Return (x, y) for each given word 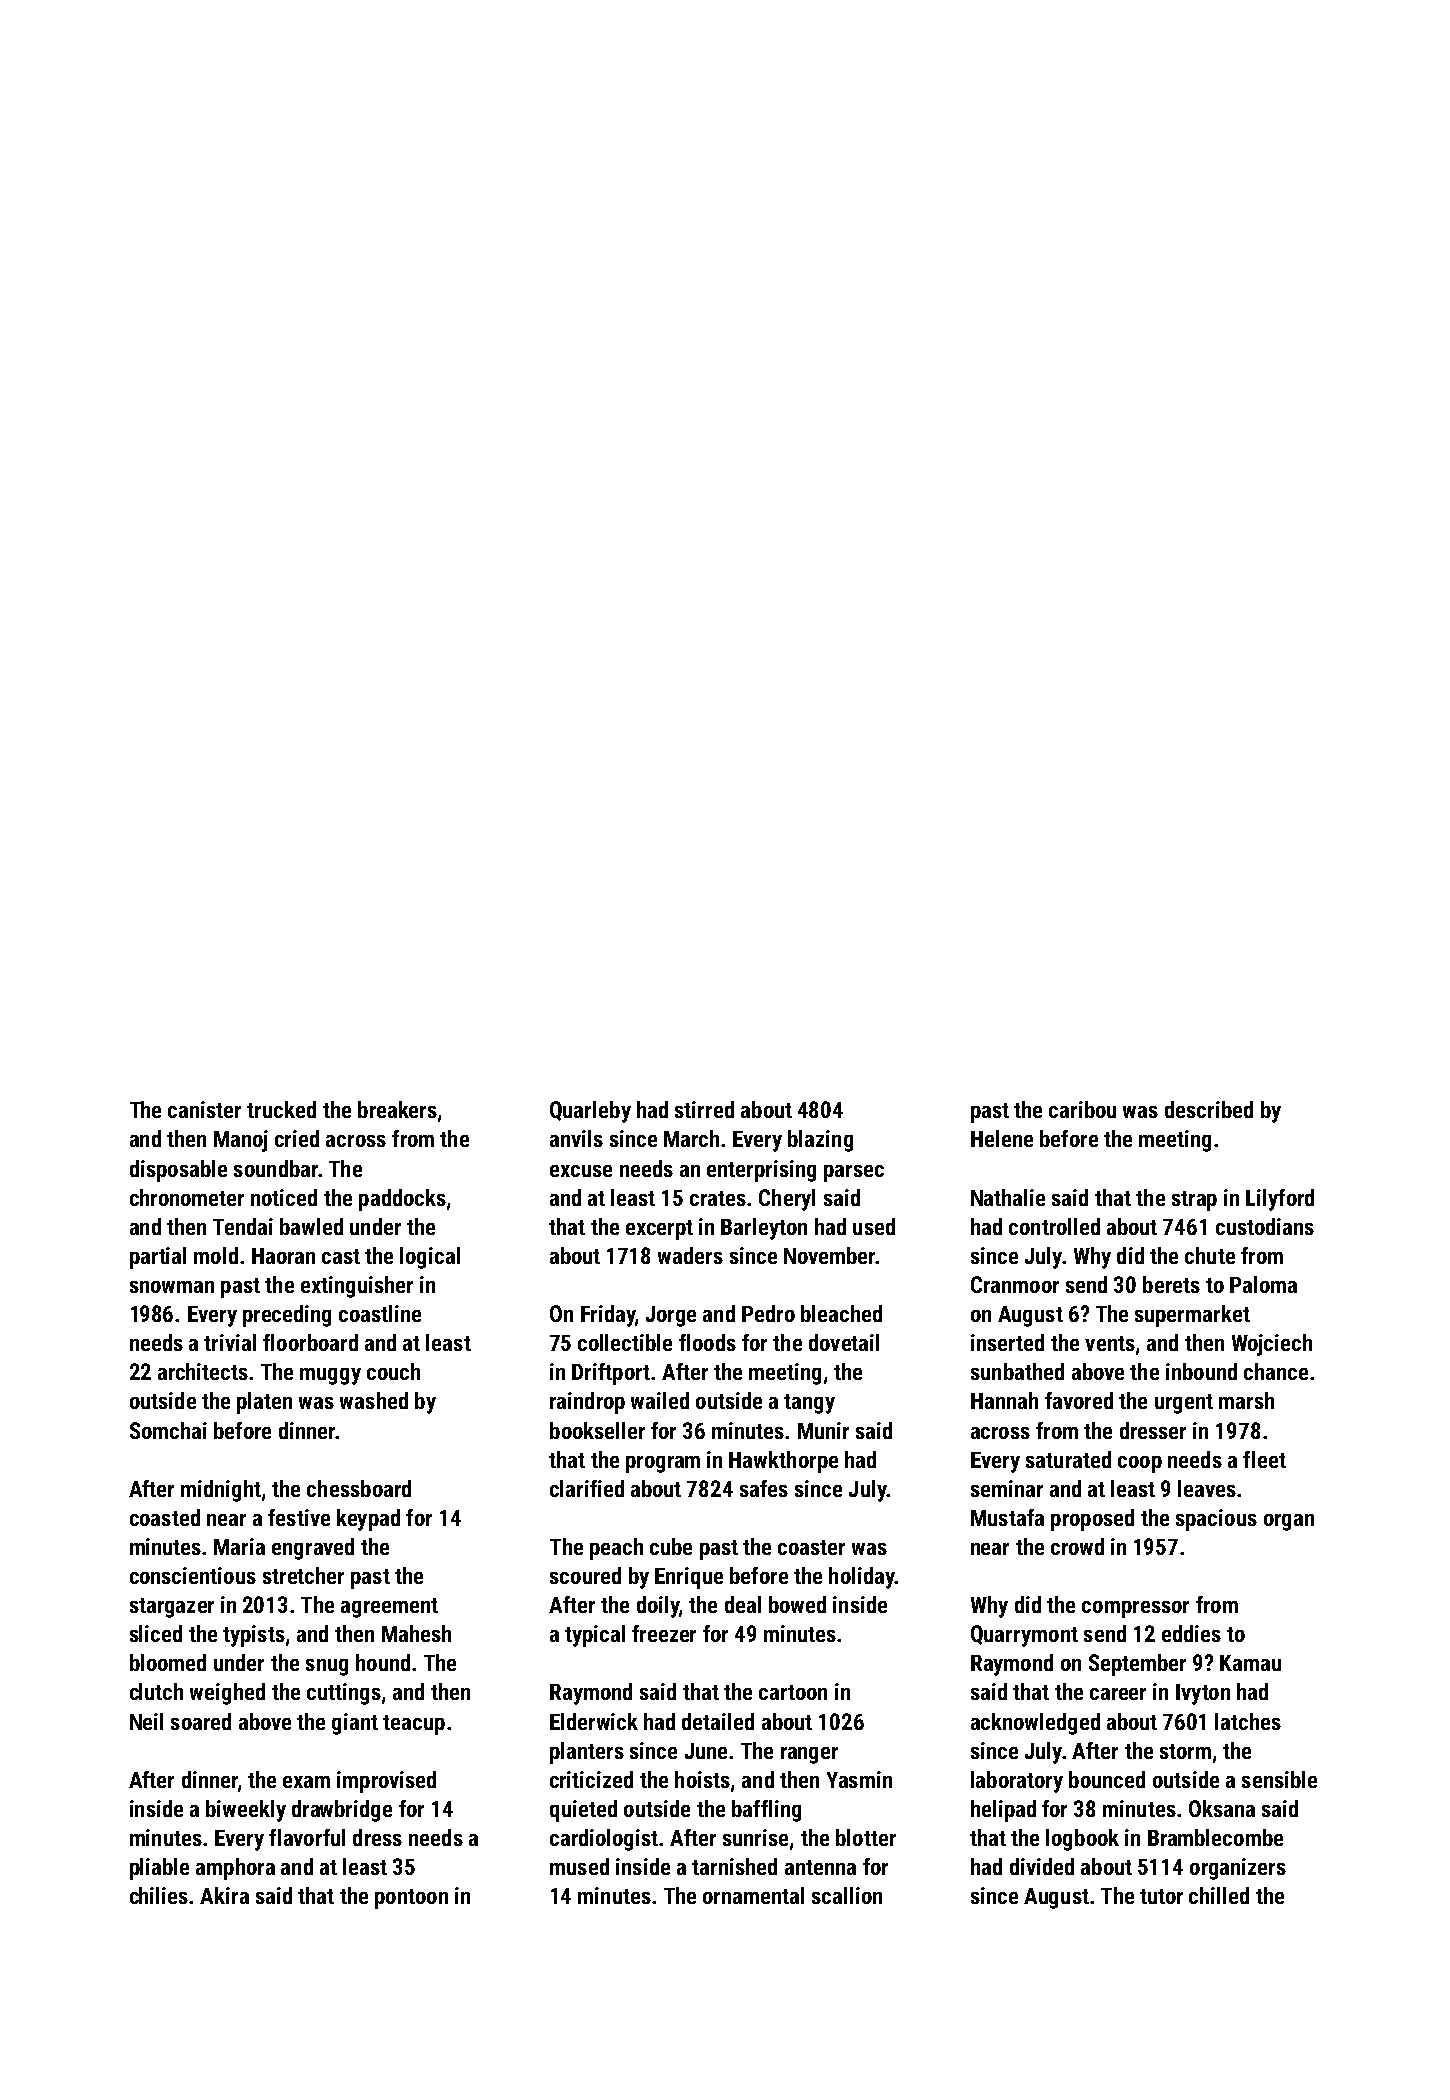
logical (430, 1258)
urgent (1184, 1404)
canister (204, 1109)
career (1118, 1694)
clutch (156, 1691)
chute (1210, 1255)
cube (671, 1546)
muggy (330, 1376)
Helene (1002, 1138)
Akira (224, 1895)
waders (690, 1255)
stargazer (172, 1608)
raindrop (587, 1403)
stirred (704, 1109)
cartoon (793, 1692)
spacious (1216, 1520)
